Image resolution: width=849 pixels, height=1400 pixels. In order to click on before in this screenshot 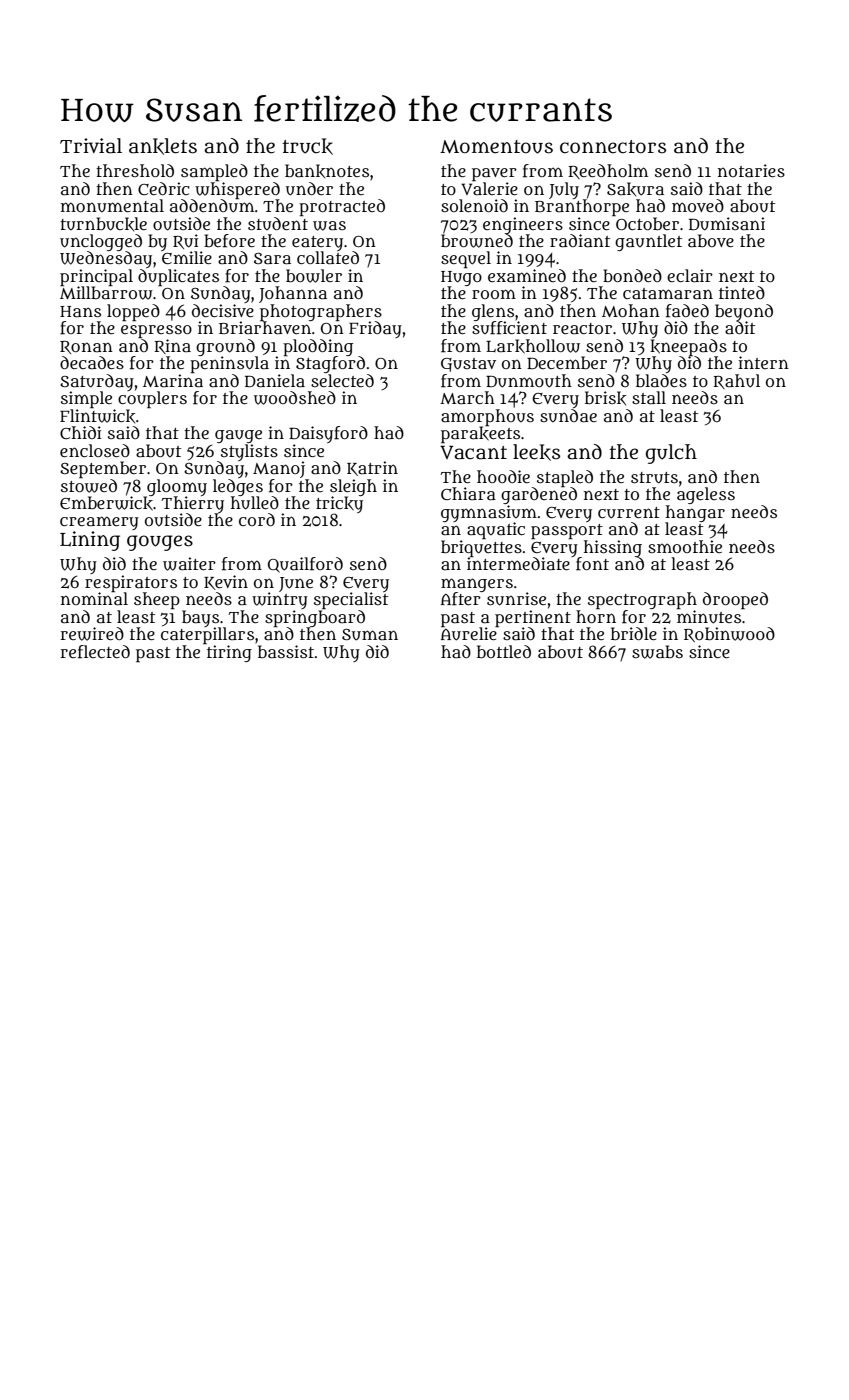, I will do `click(229, 241)`.
